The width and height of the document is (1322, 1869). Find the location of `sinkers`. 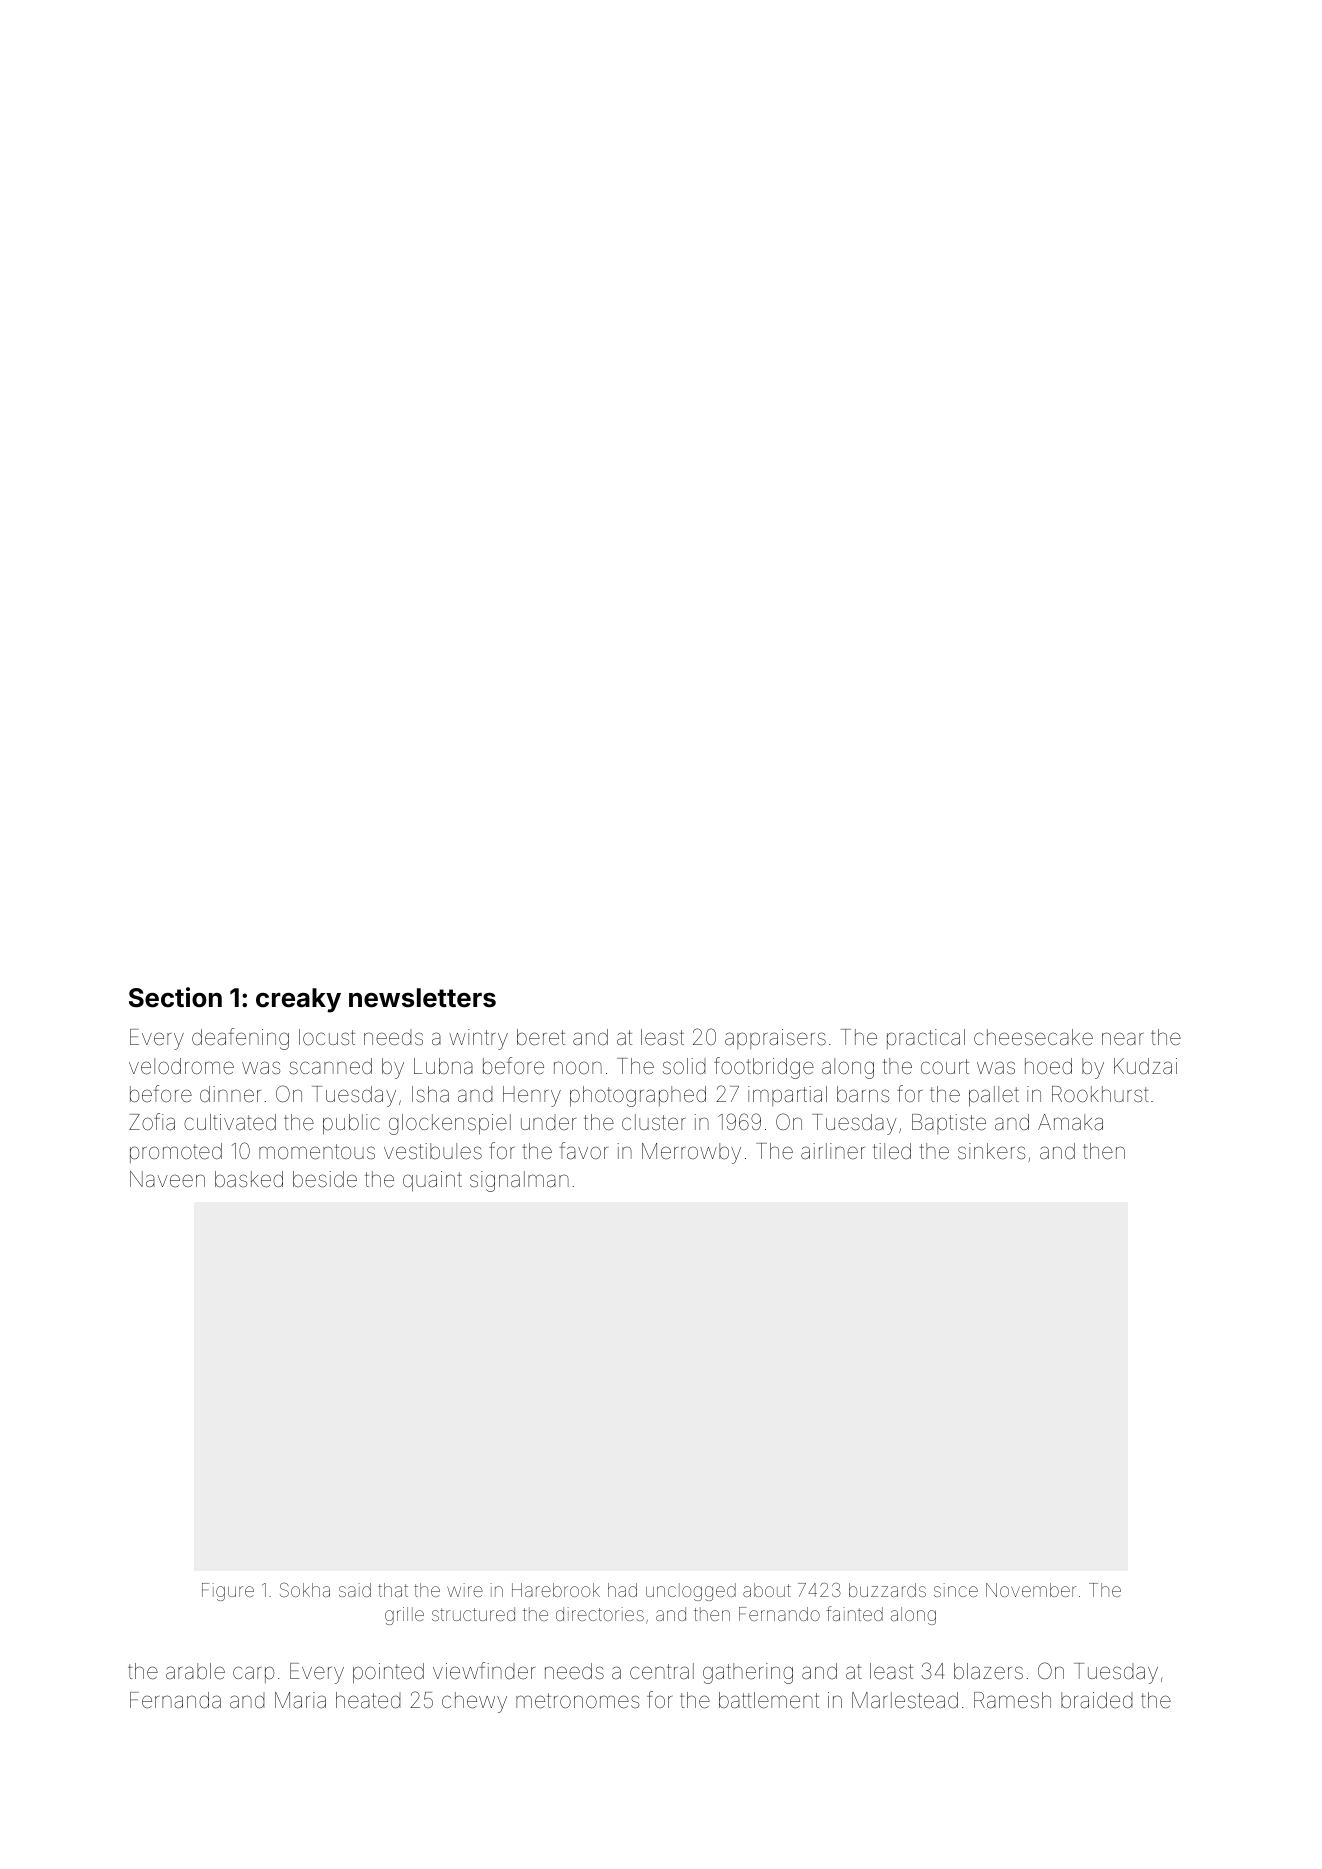

sinkers is located at coordinates (991, 1151).
